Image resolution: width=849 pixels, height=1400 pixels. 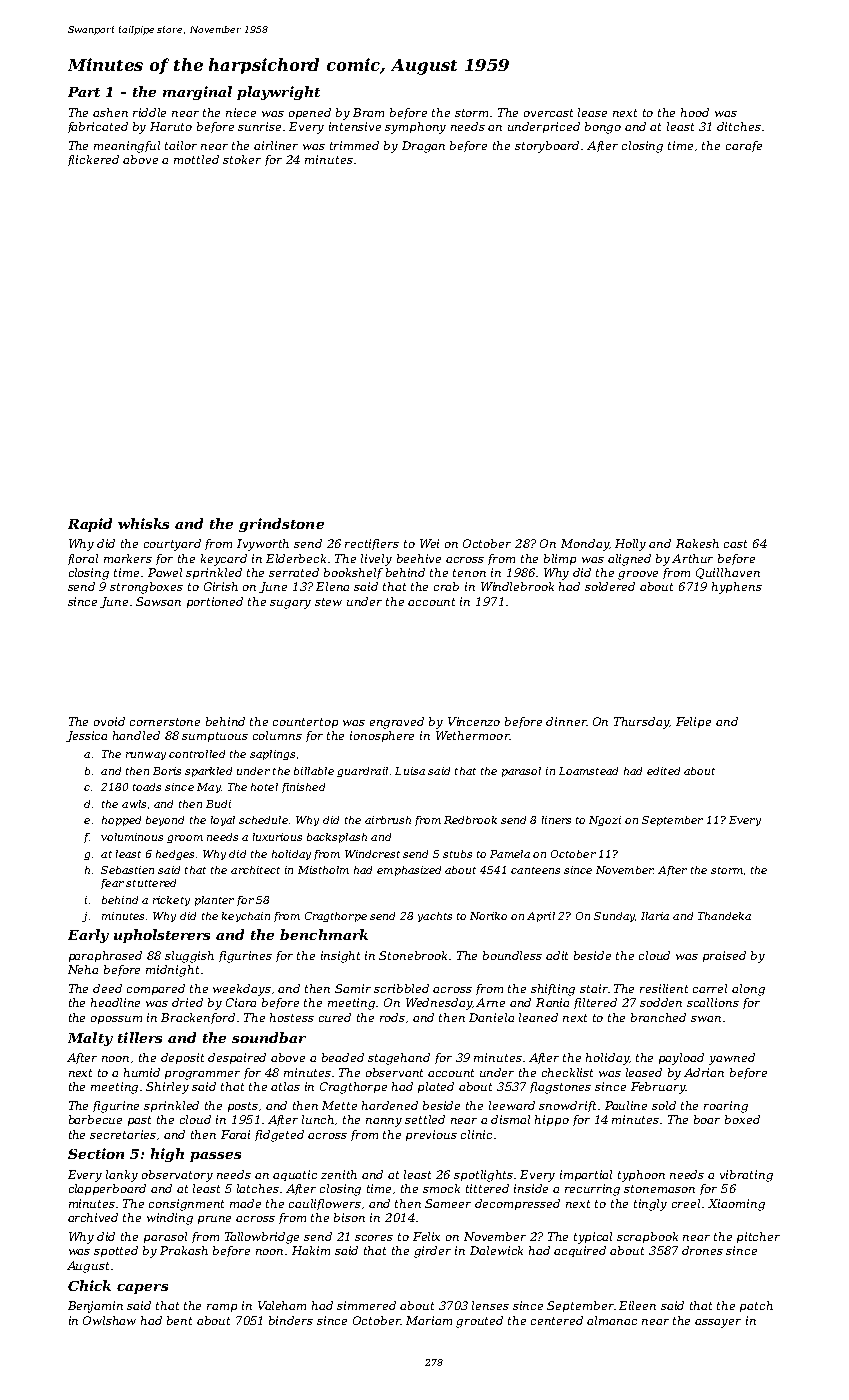 What do you see at coordinates (272, 755) in the screenshot?
I see `saplings` at bounding box center [272, 755].
